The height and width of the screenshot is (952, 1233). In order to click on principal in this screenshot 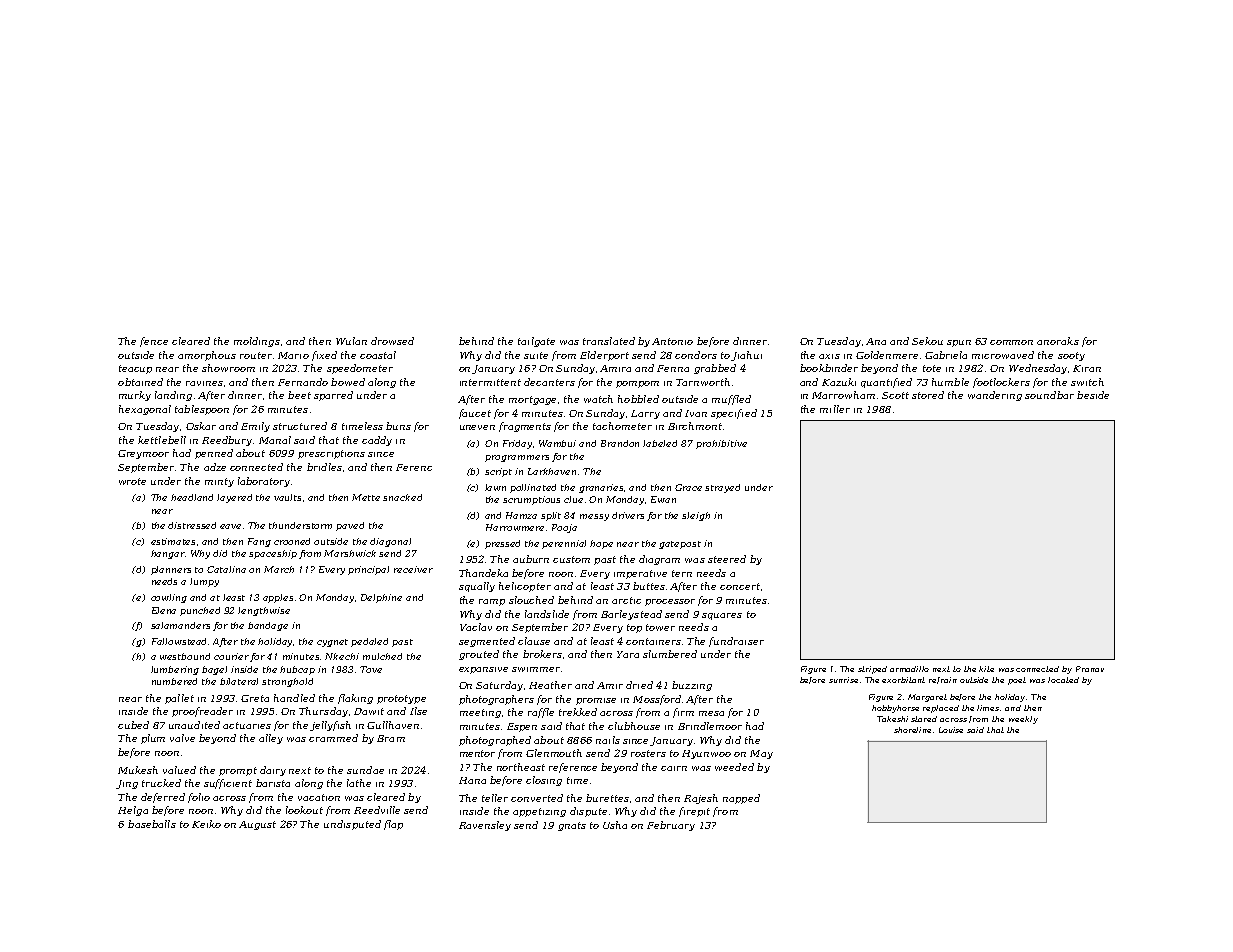, I will do `click(368, 570)`.
